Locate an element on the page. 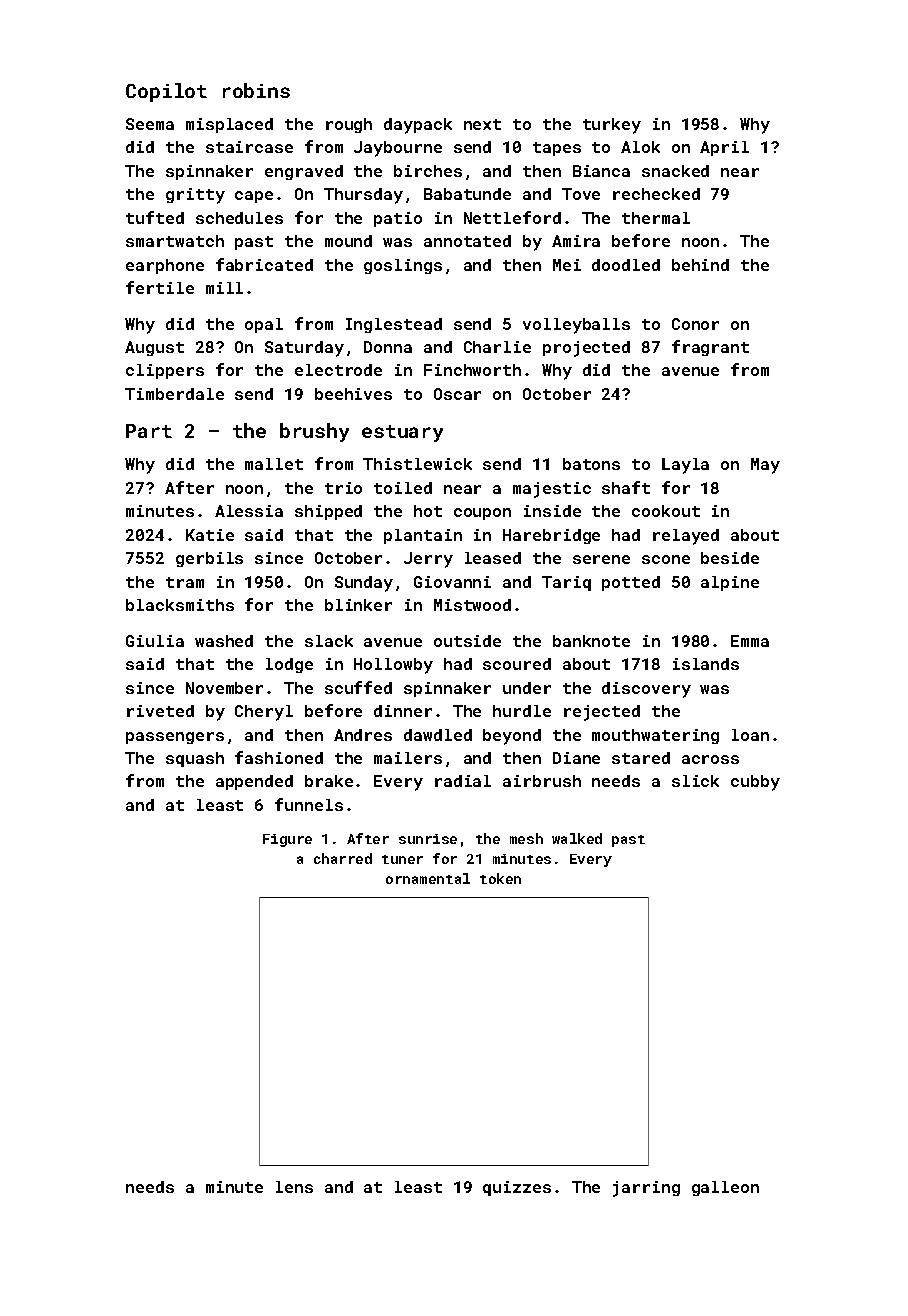  islands is located at coordinates (706, 664).
